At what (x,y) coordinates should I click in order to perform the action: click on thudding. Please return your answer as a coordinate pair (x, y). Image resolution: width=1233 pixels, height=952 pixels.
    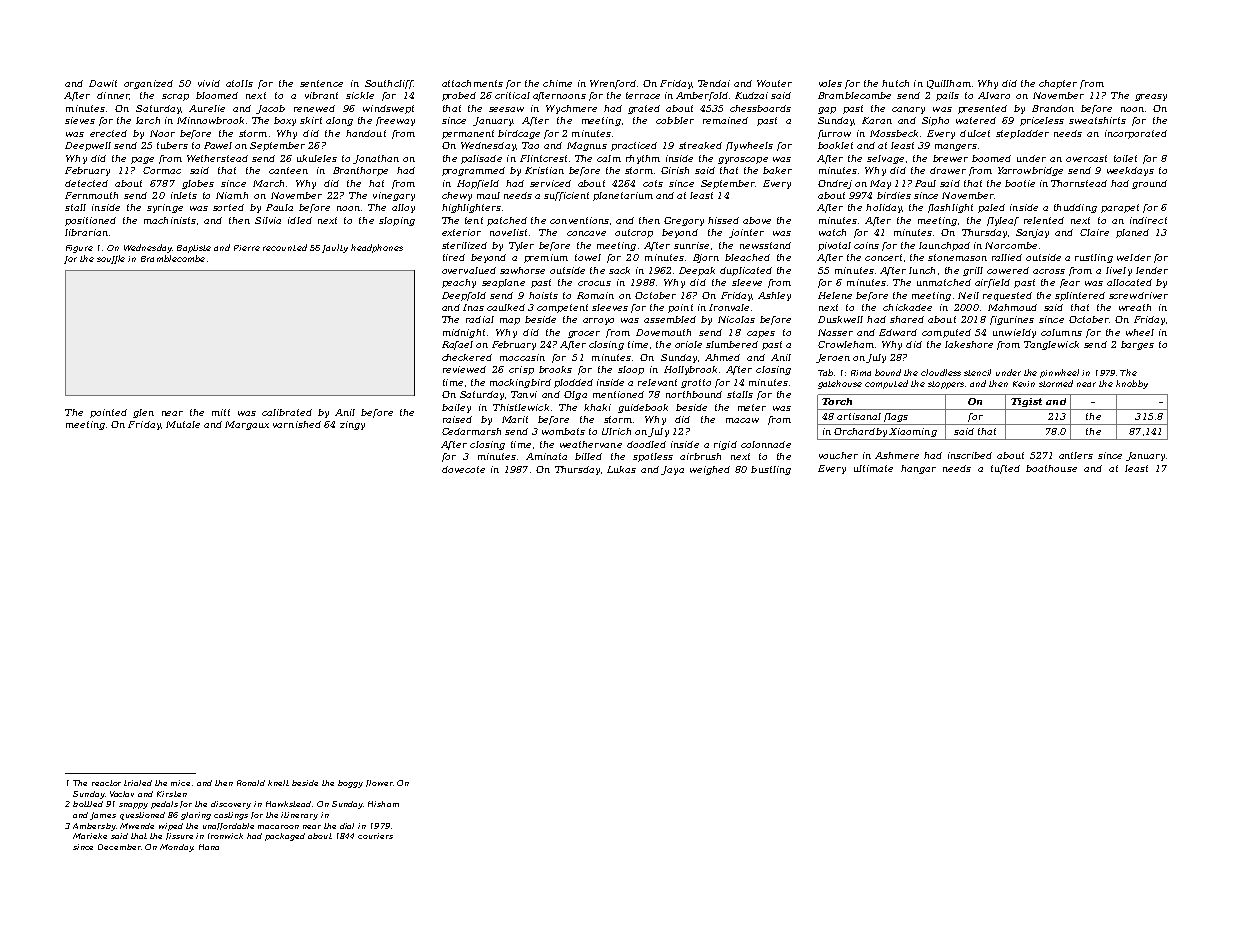
    Looking at the image, I should click on (1075, 208).
